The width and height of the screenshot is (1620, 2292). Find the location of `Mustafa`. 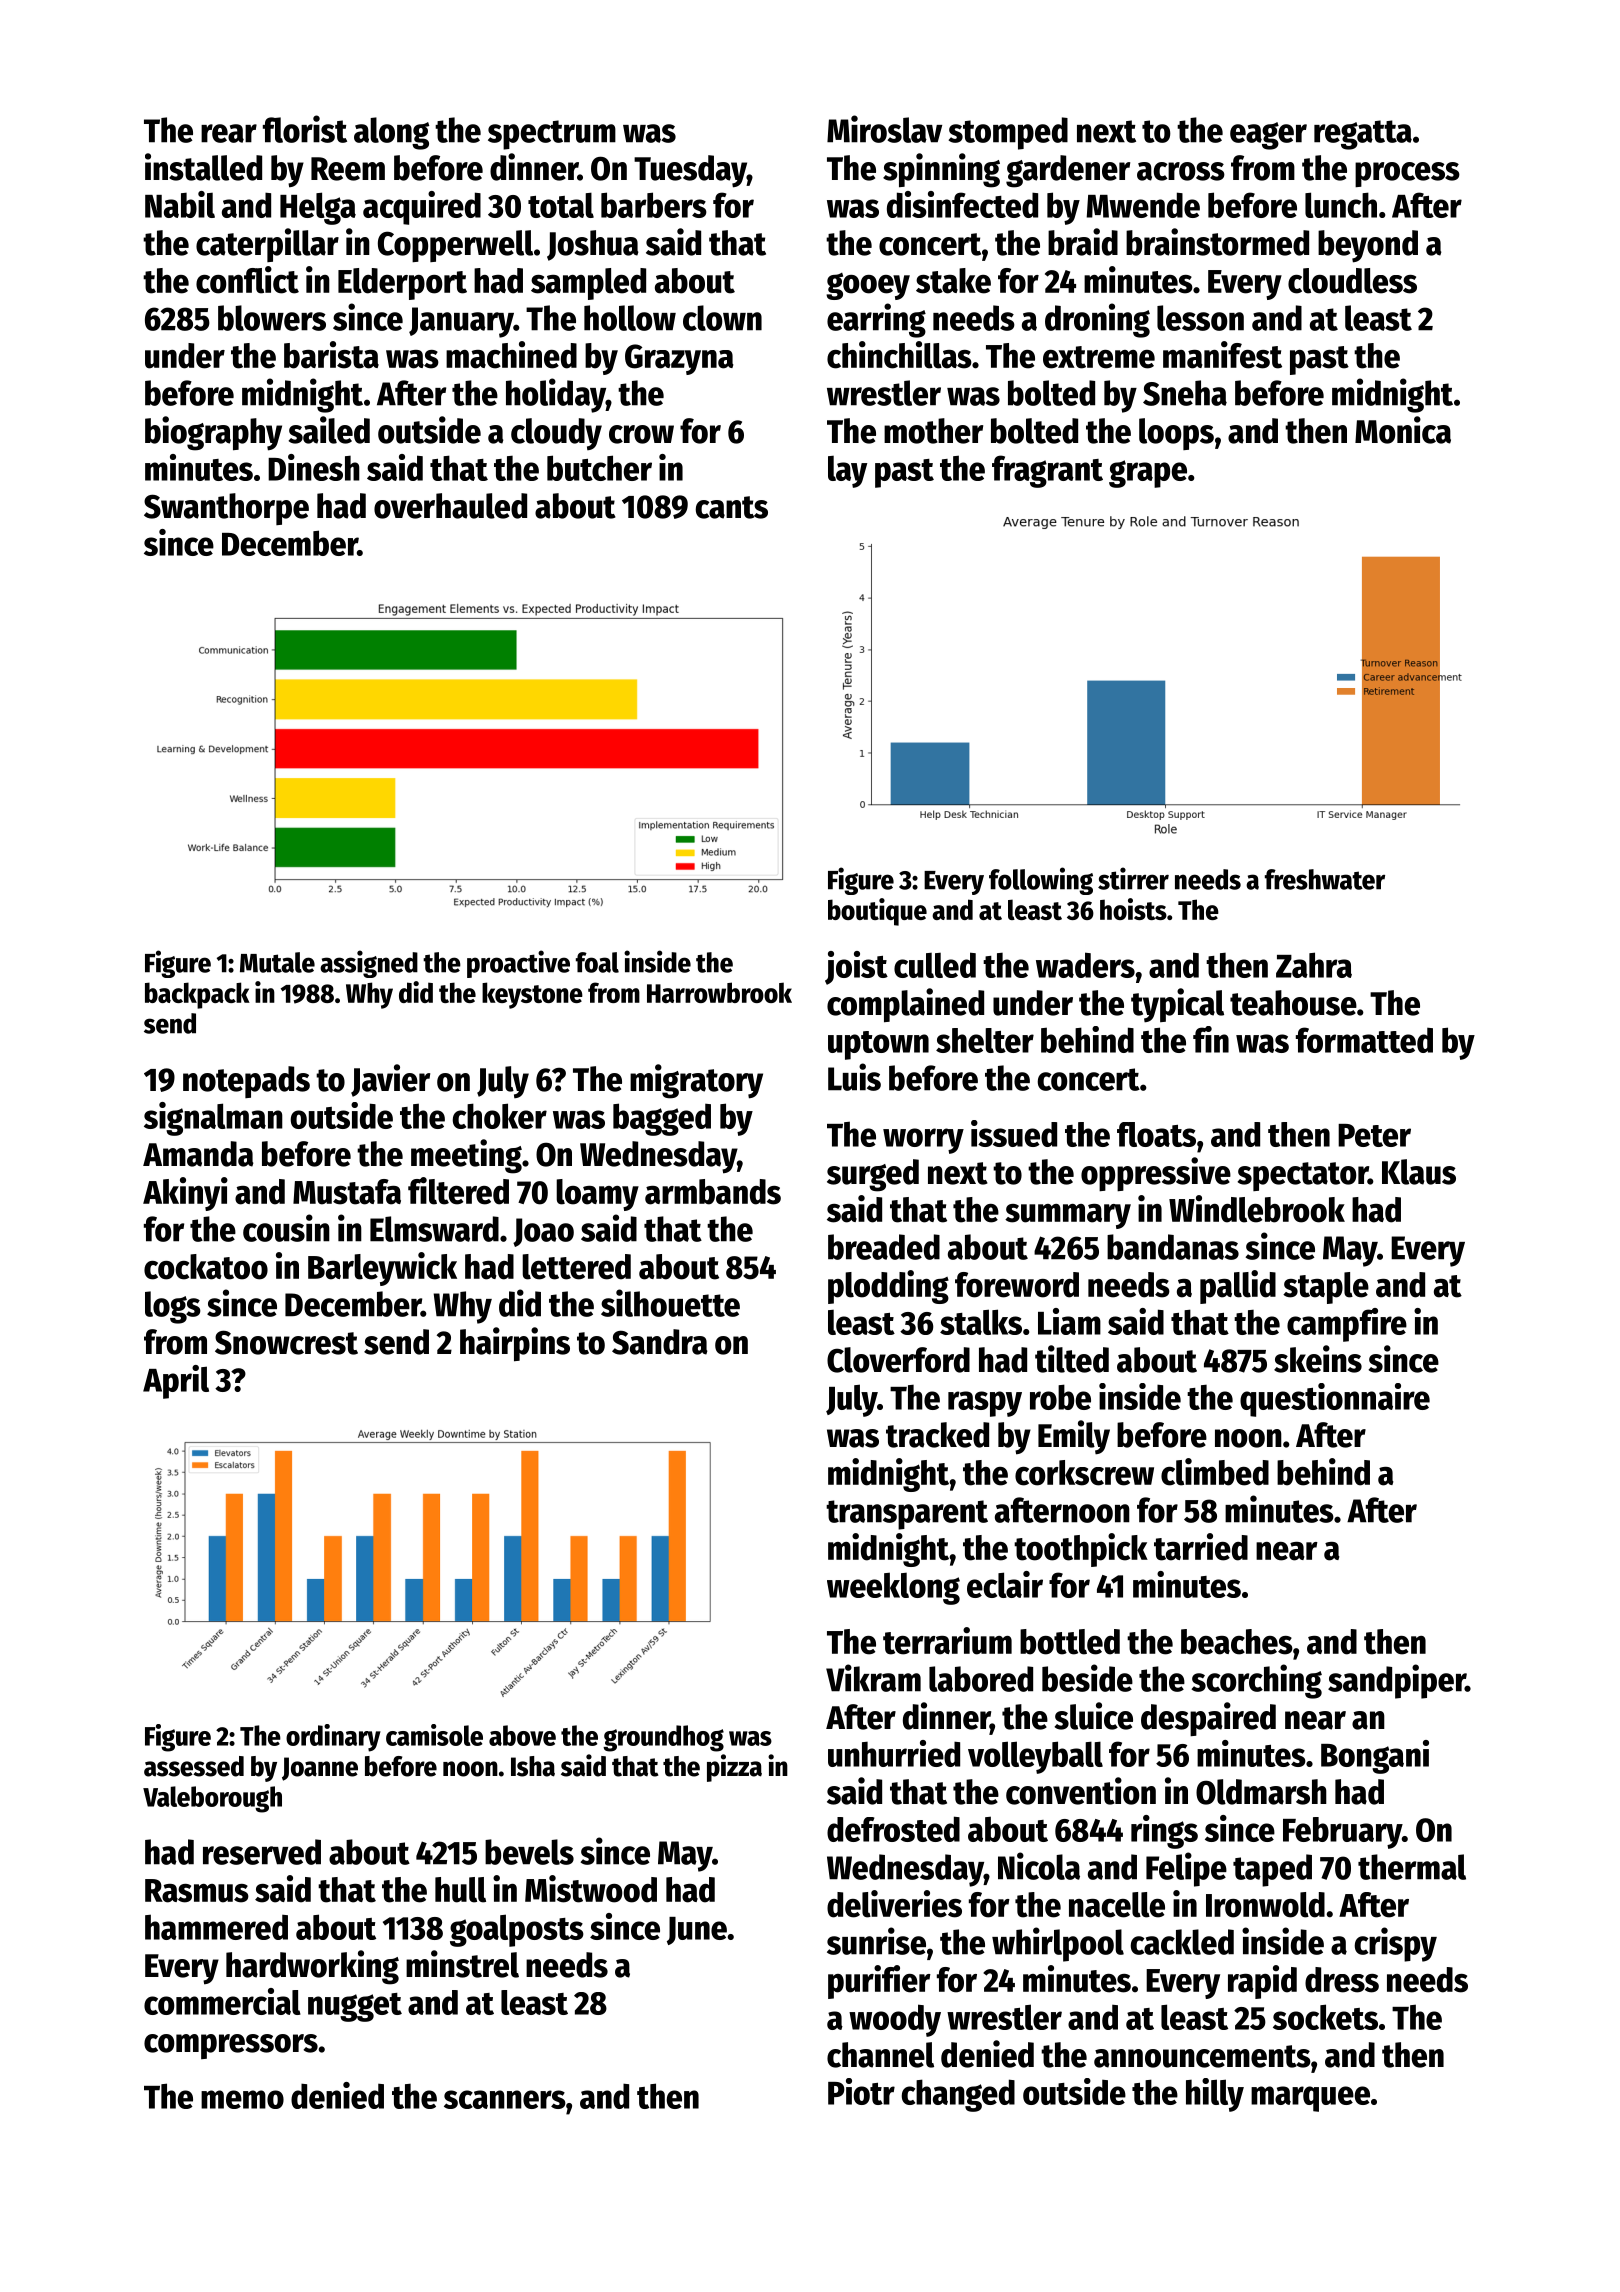

Mustafa is located at coordinates (347, 1192).
